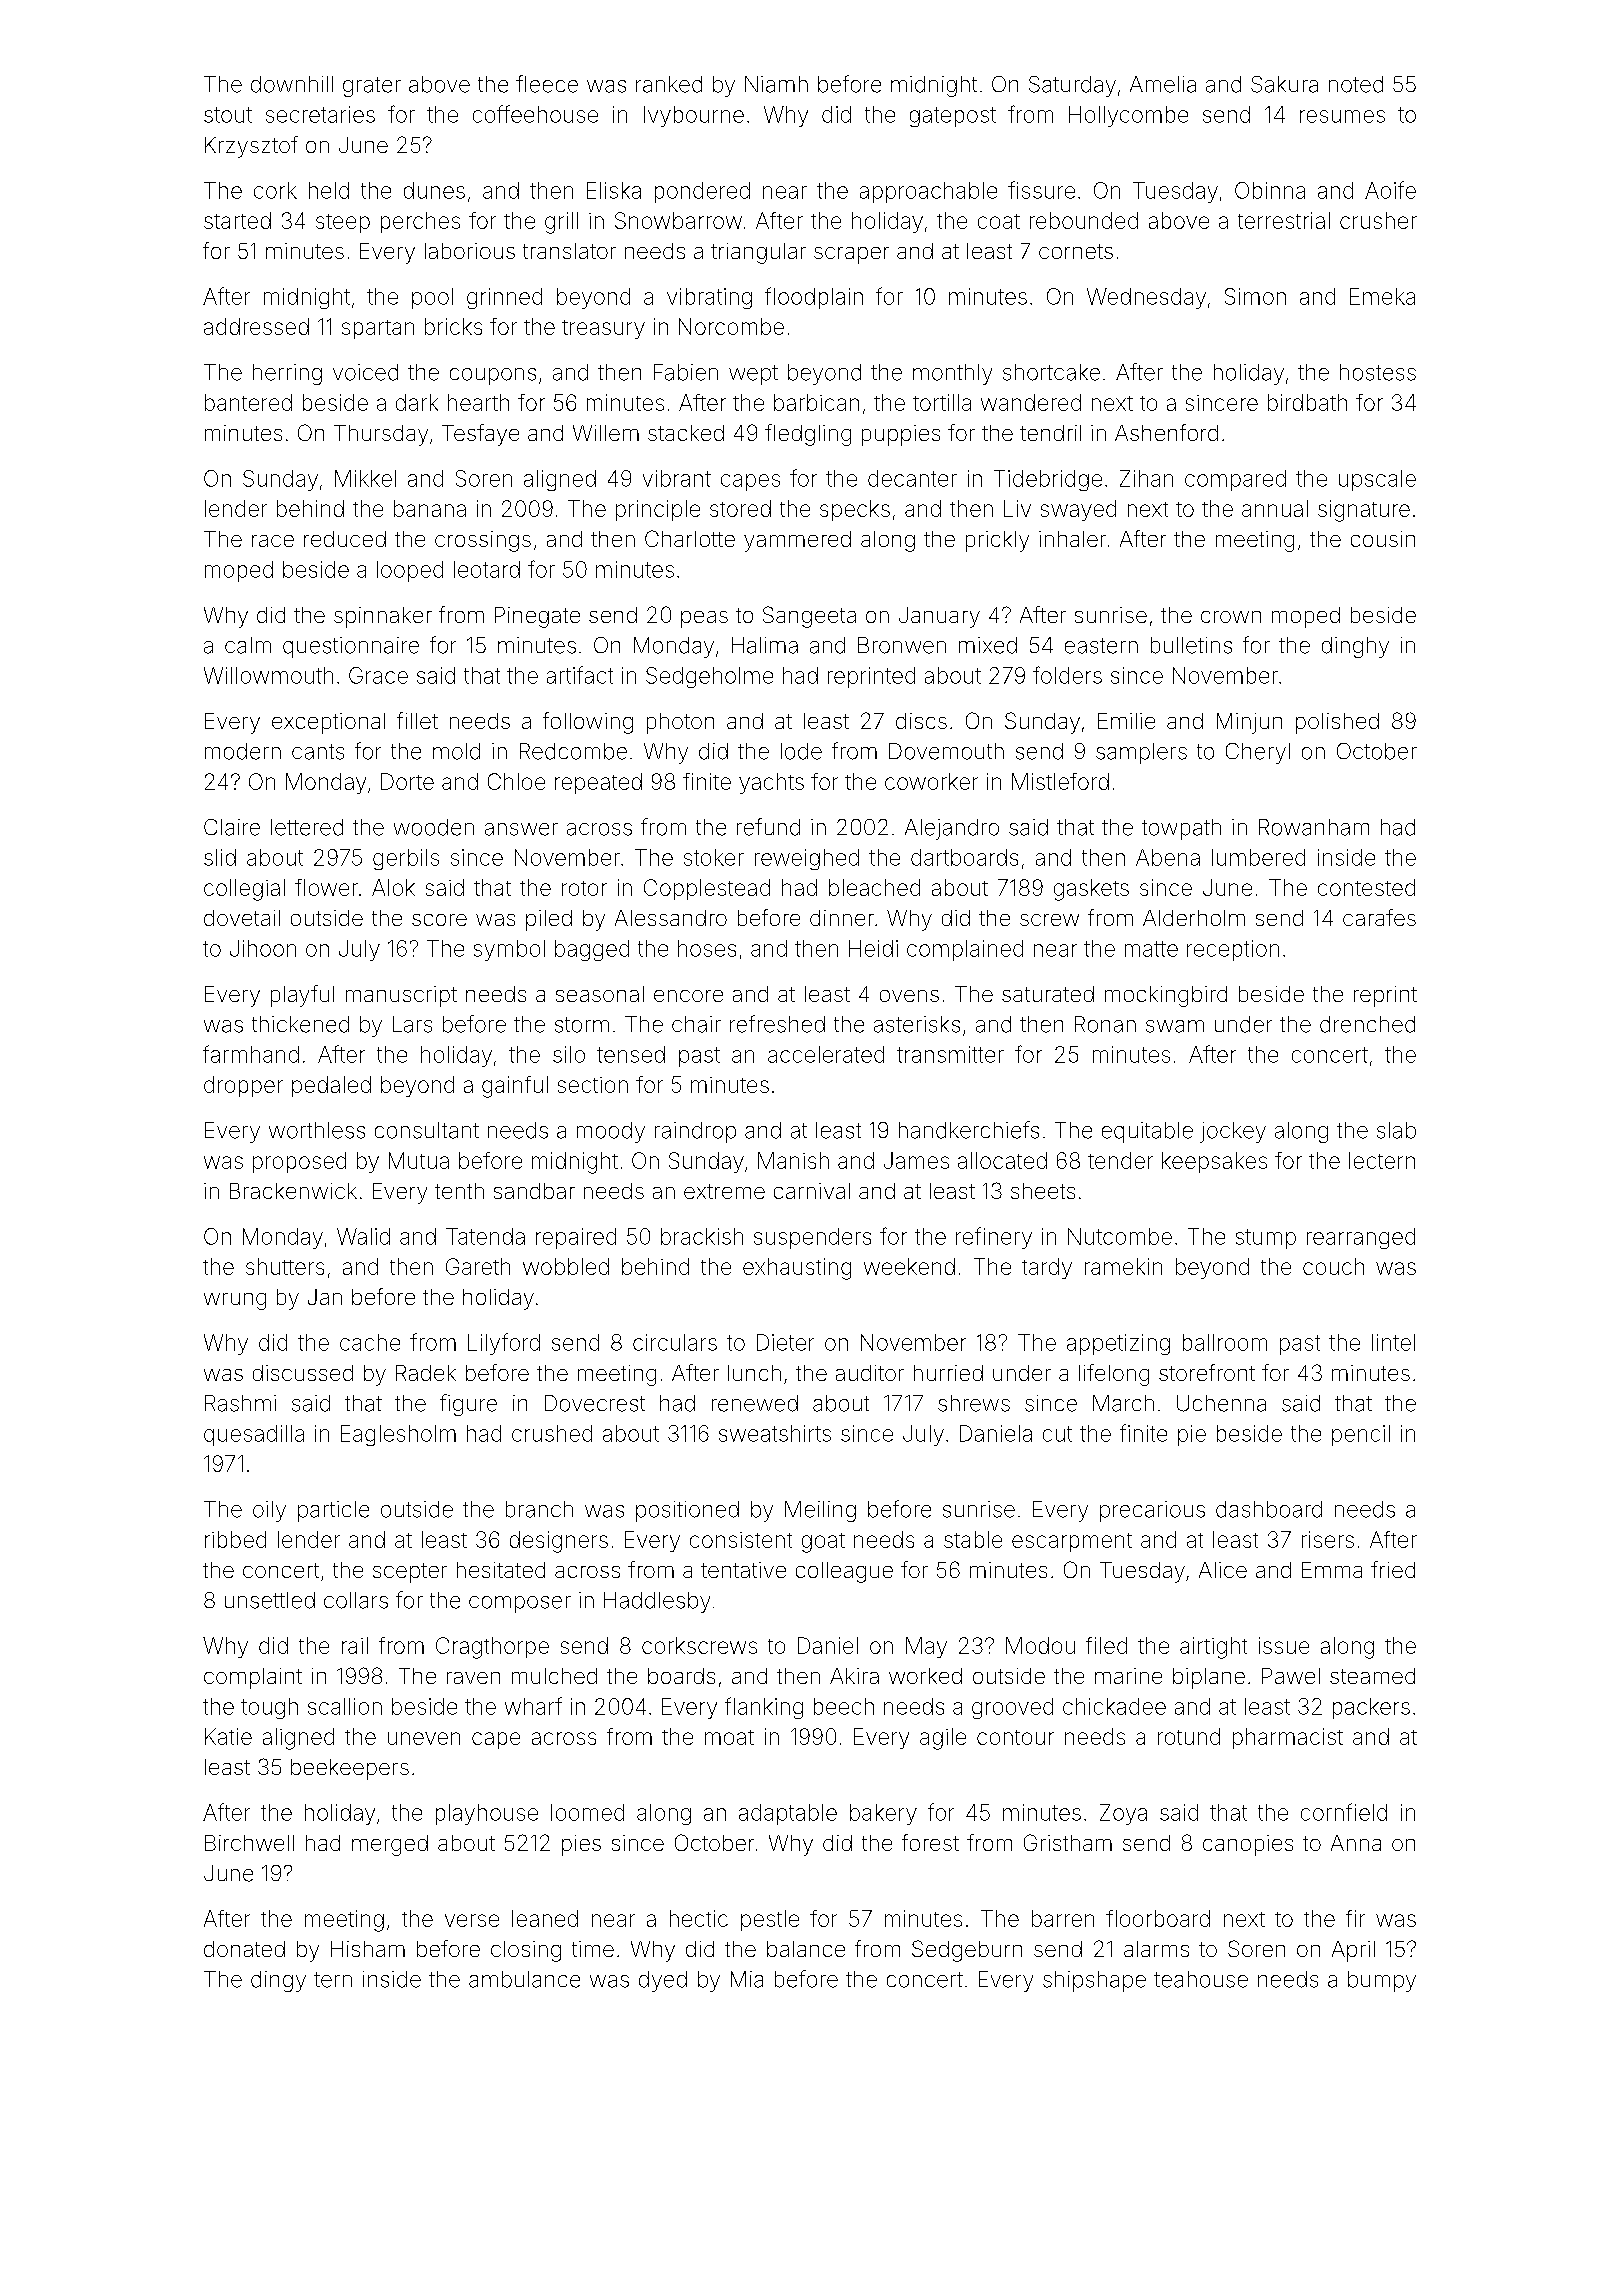  What do you see at coordinates (417, 720) in the page?
I see `fillet` at bounding box center [417, 720].
